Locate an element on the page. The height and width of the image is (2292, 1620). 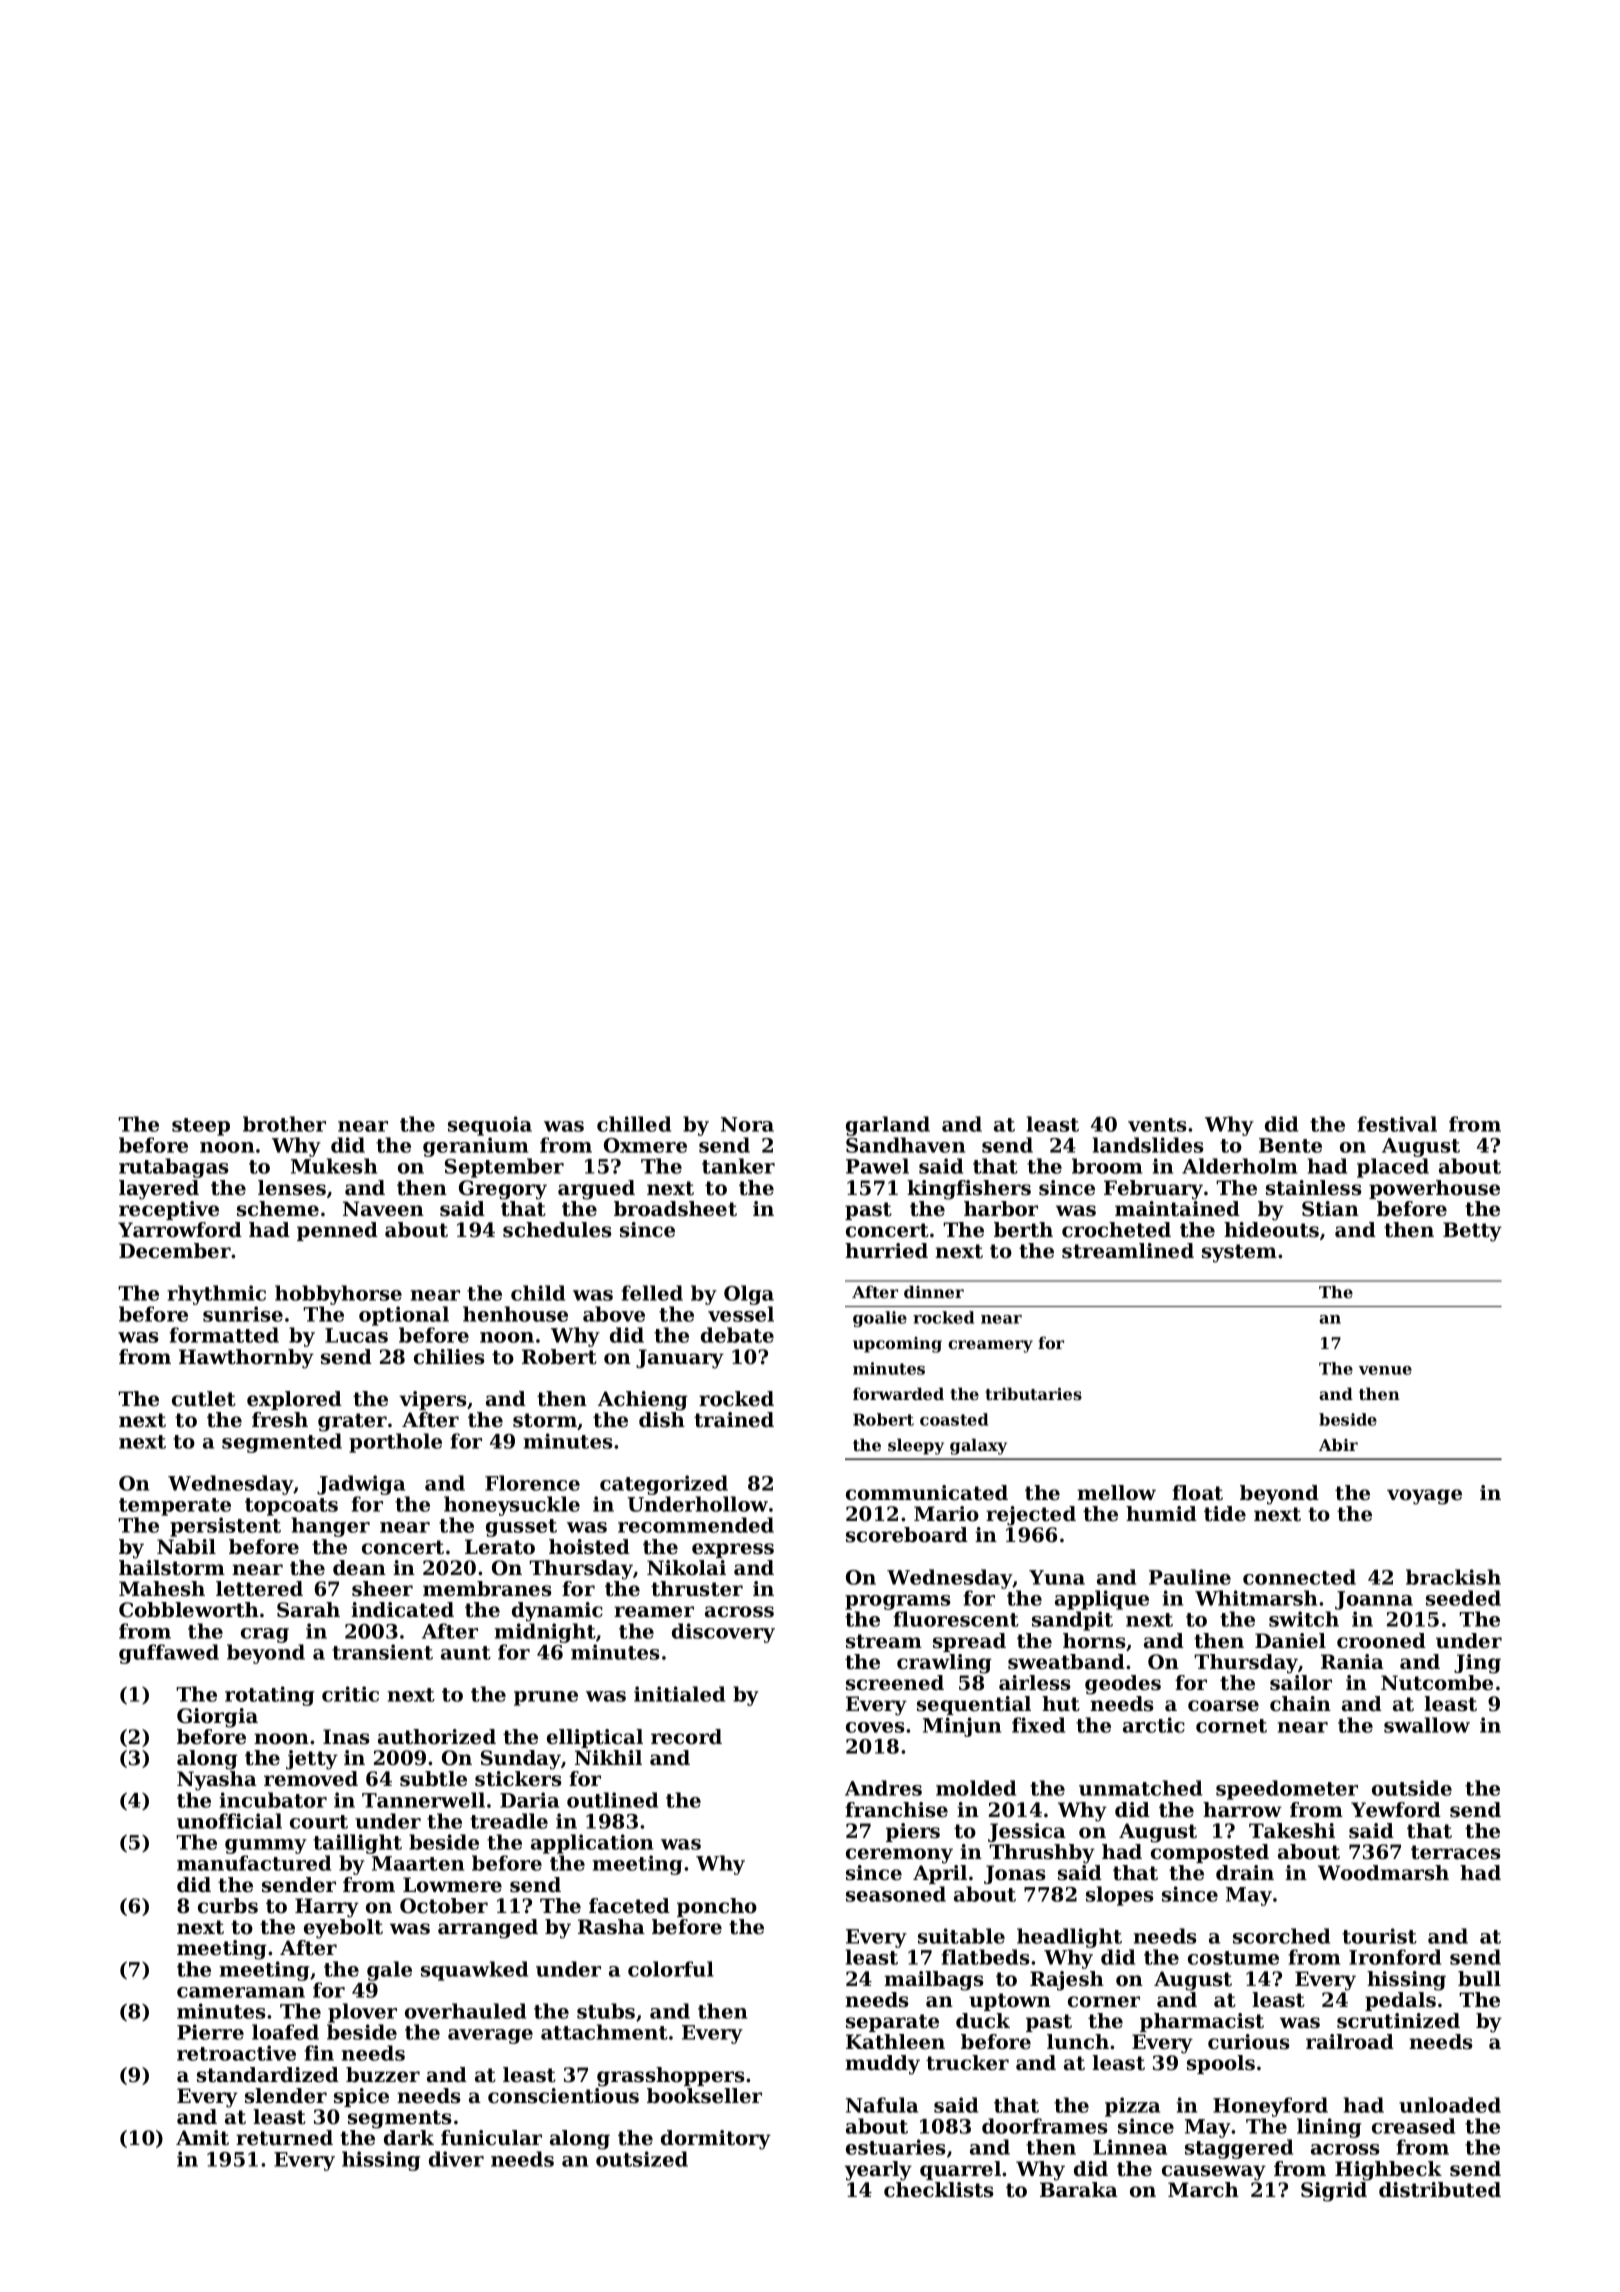
tourist is located at coordinates (1379, 1936).
